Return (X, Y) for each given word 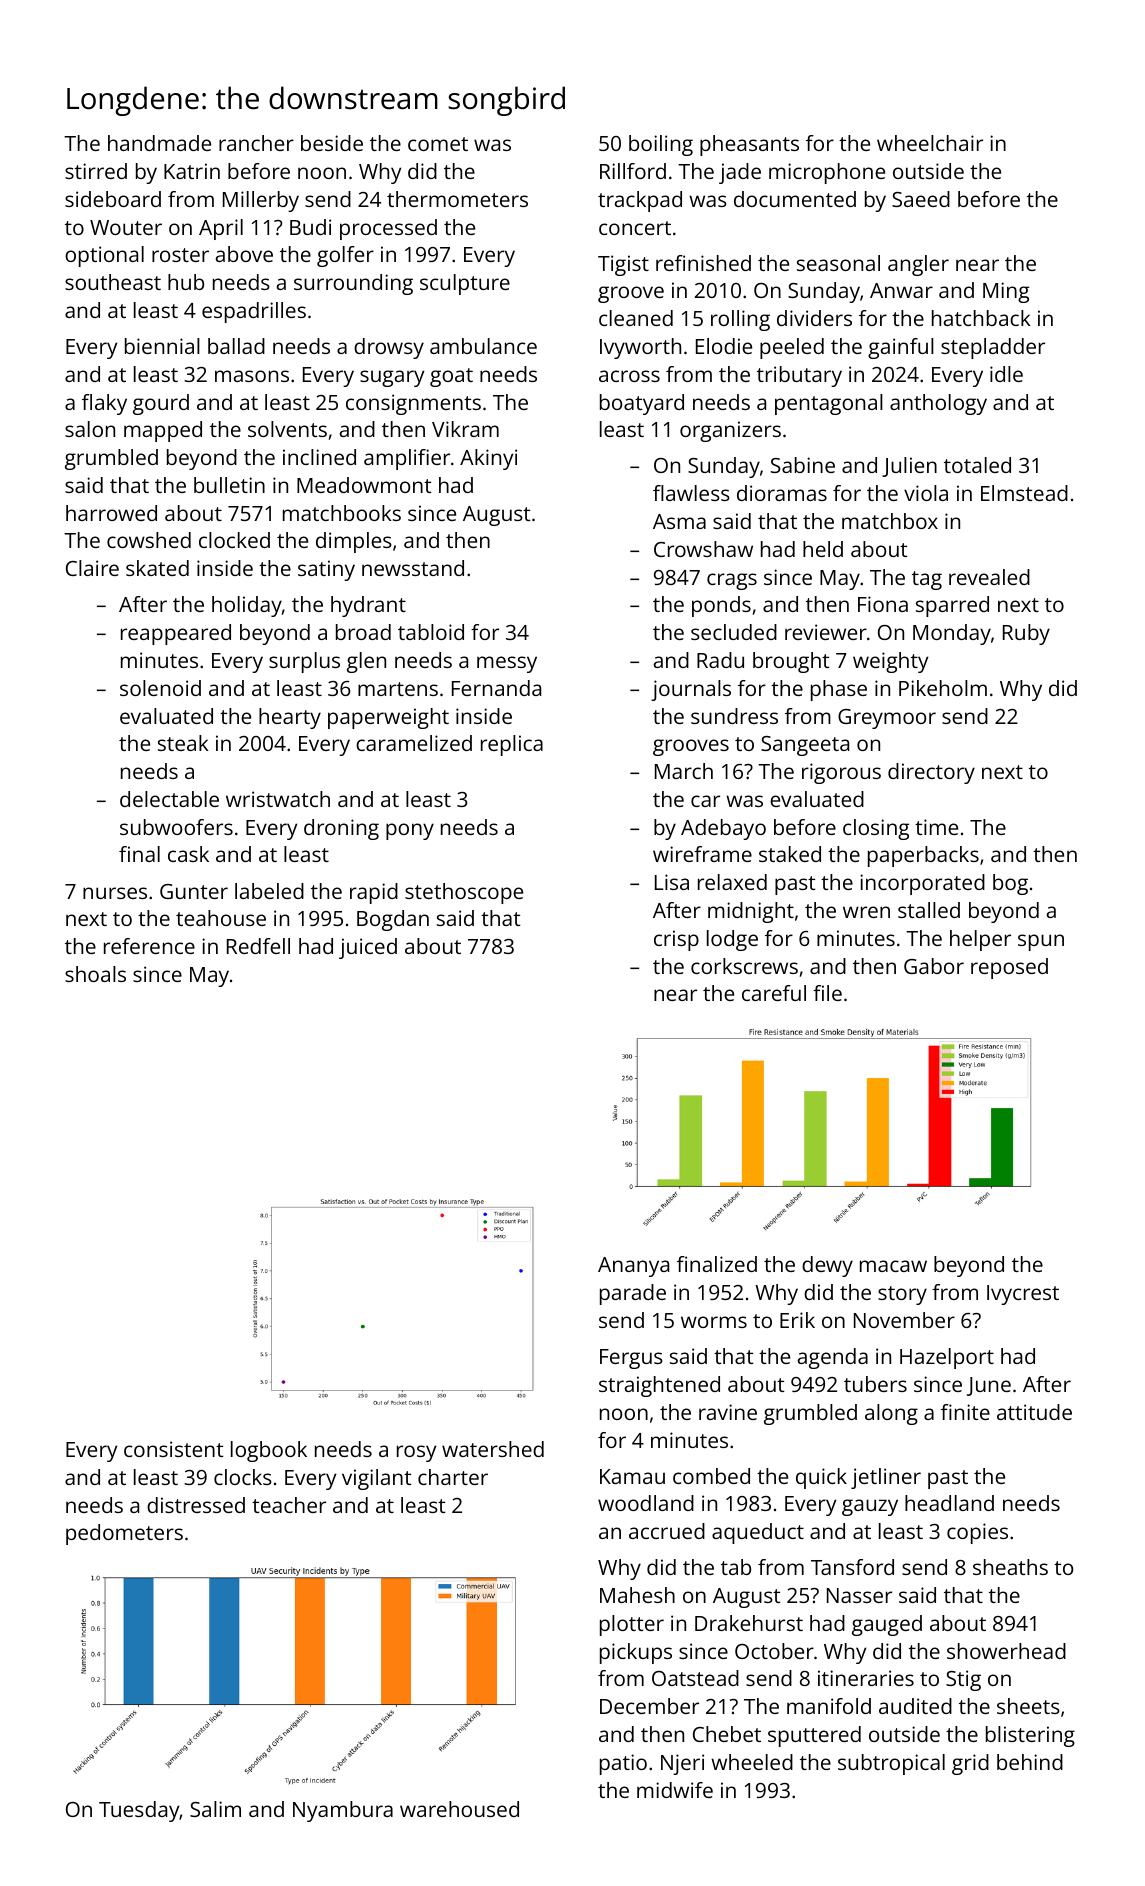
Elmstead (1024, 493)
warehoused (459, 1809)
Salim (215, 1809)
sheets (1028, 1706)
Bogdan (393, 920)
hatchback (981, 318)
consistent (173, 1449)
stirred (96, 171)
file (827, 993)
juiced (368, 948)
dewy (827, 1266)
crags (732, 581)
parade (633, 1294)
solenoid (160, 688)
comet (438, 144)
